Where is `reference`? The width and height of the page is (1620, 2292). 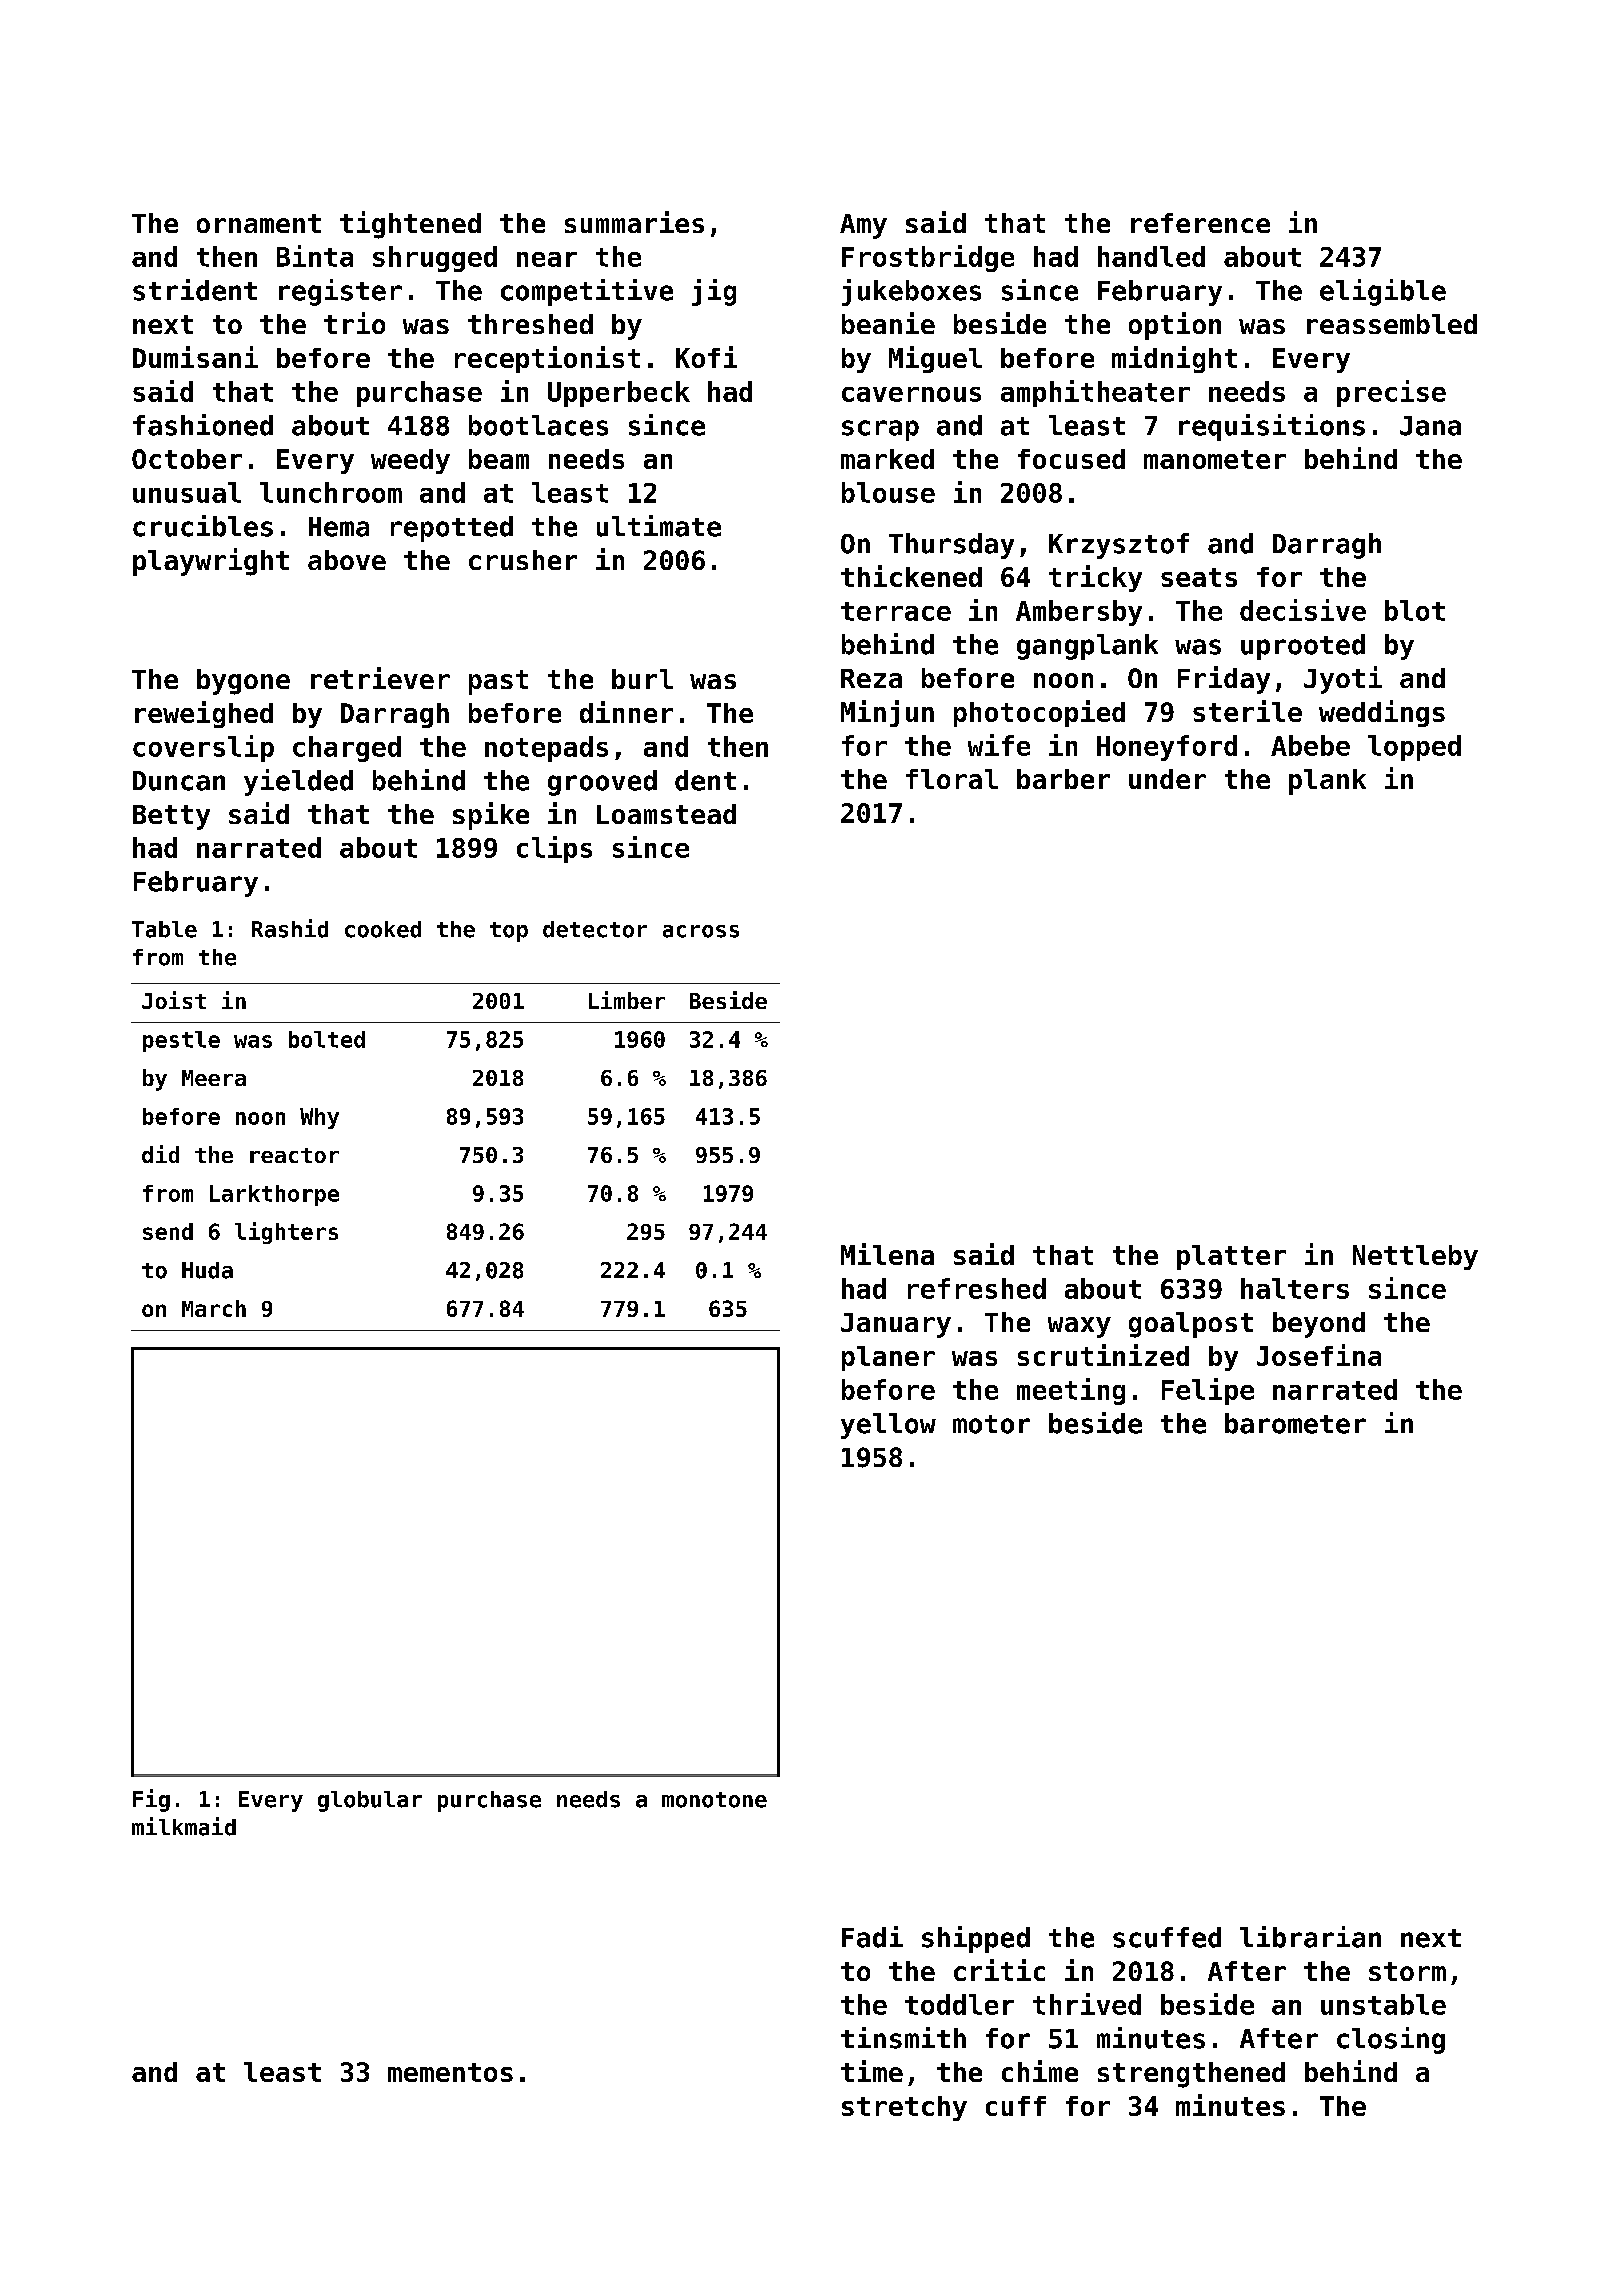
reference is located at coordinates (1200, 223).
